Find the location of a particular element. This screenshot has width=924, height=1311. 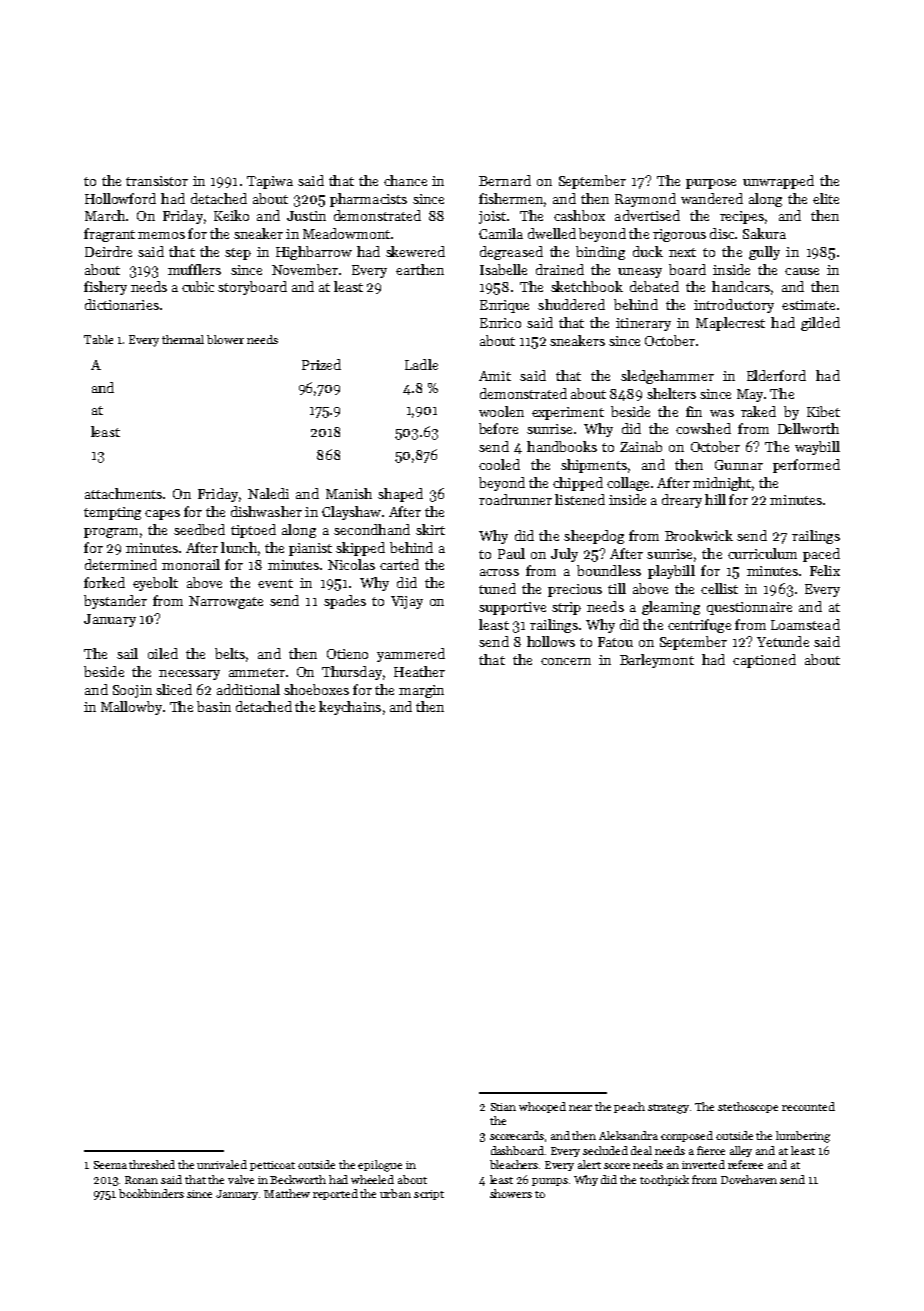

Dovehaven is located at coordinates (749, 1179).
